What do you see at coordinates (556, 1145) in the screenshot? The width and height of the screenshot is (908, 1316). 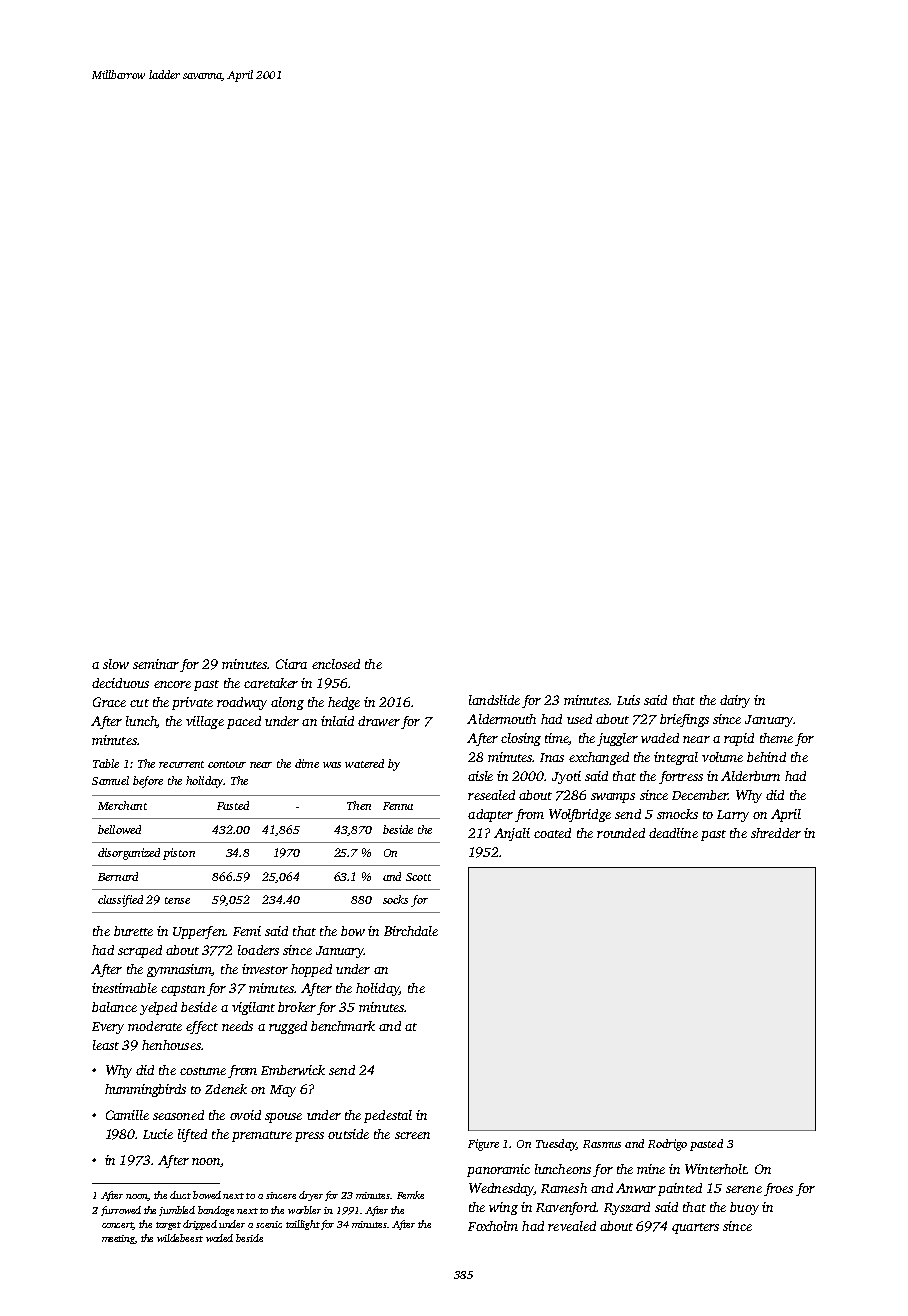 I see `Tuesday` at bounding box center [556, 1145].
